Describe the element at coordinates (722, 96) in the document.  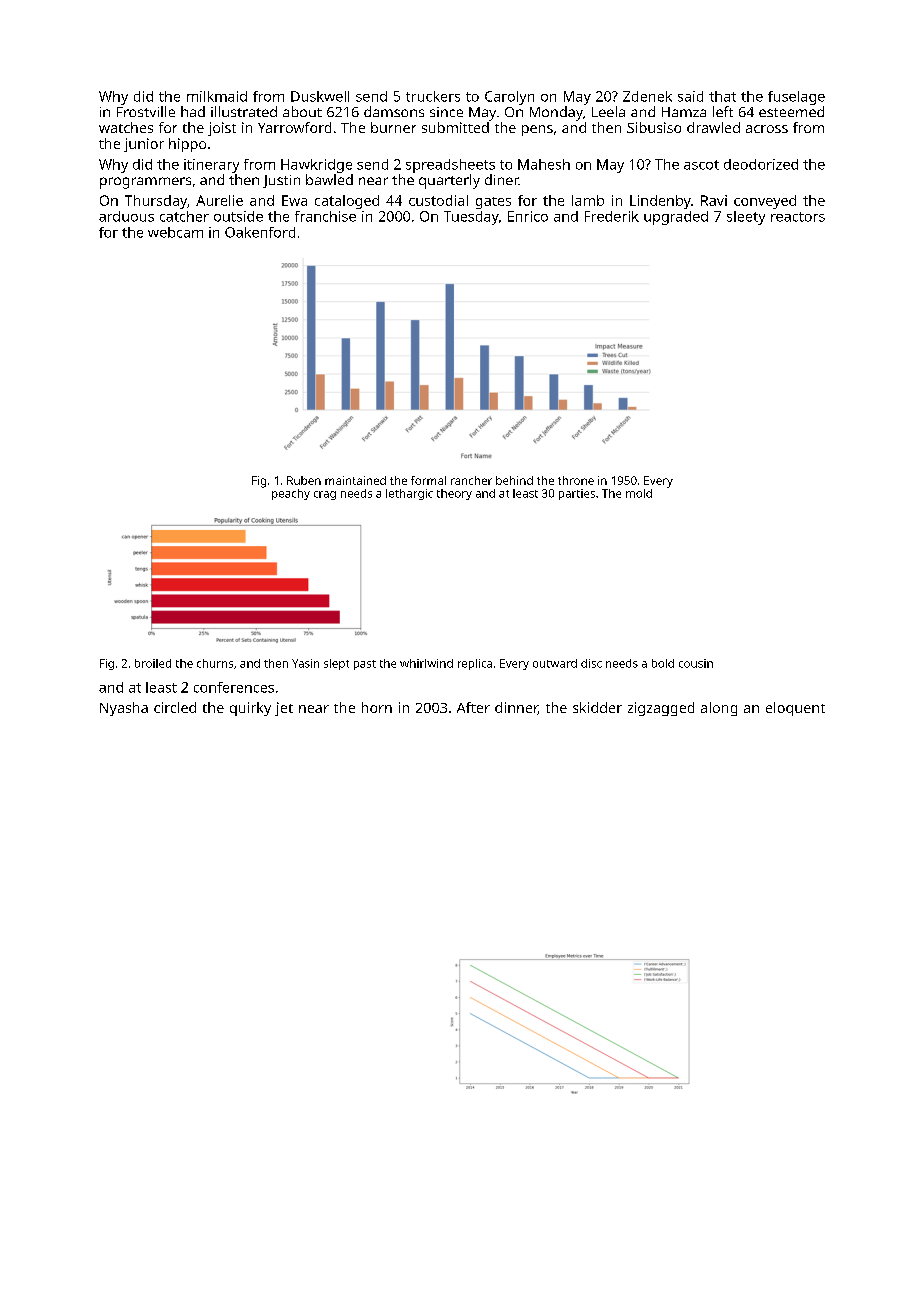
I see `that` at that location.
